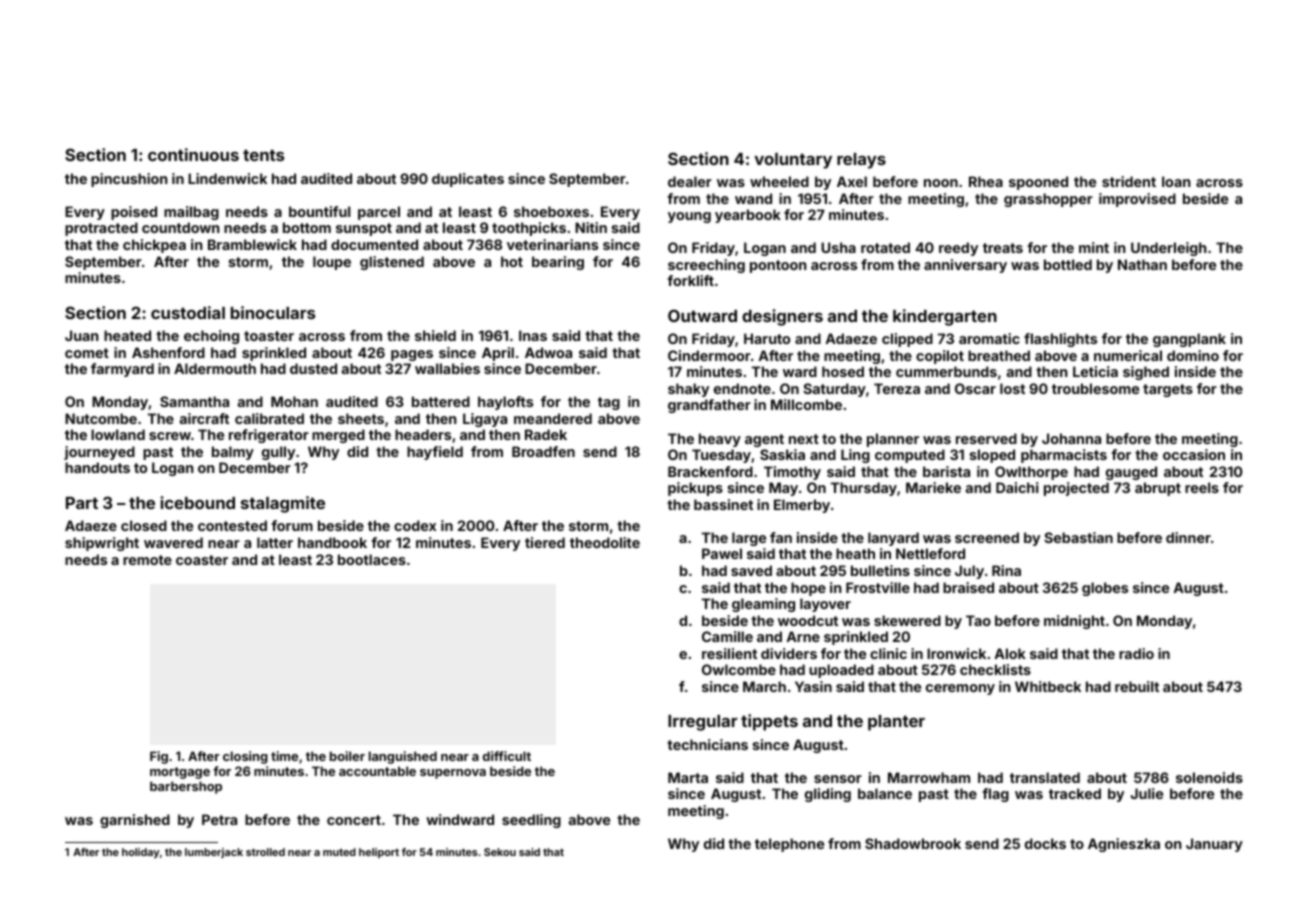  What do you see at coordinates (1189, 340) in the document?
I see `gangplank` at bounding box center [1189, 340].
